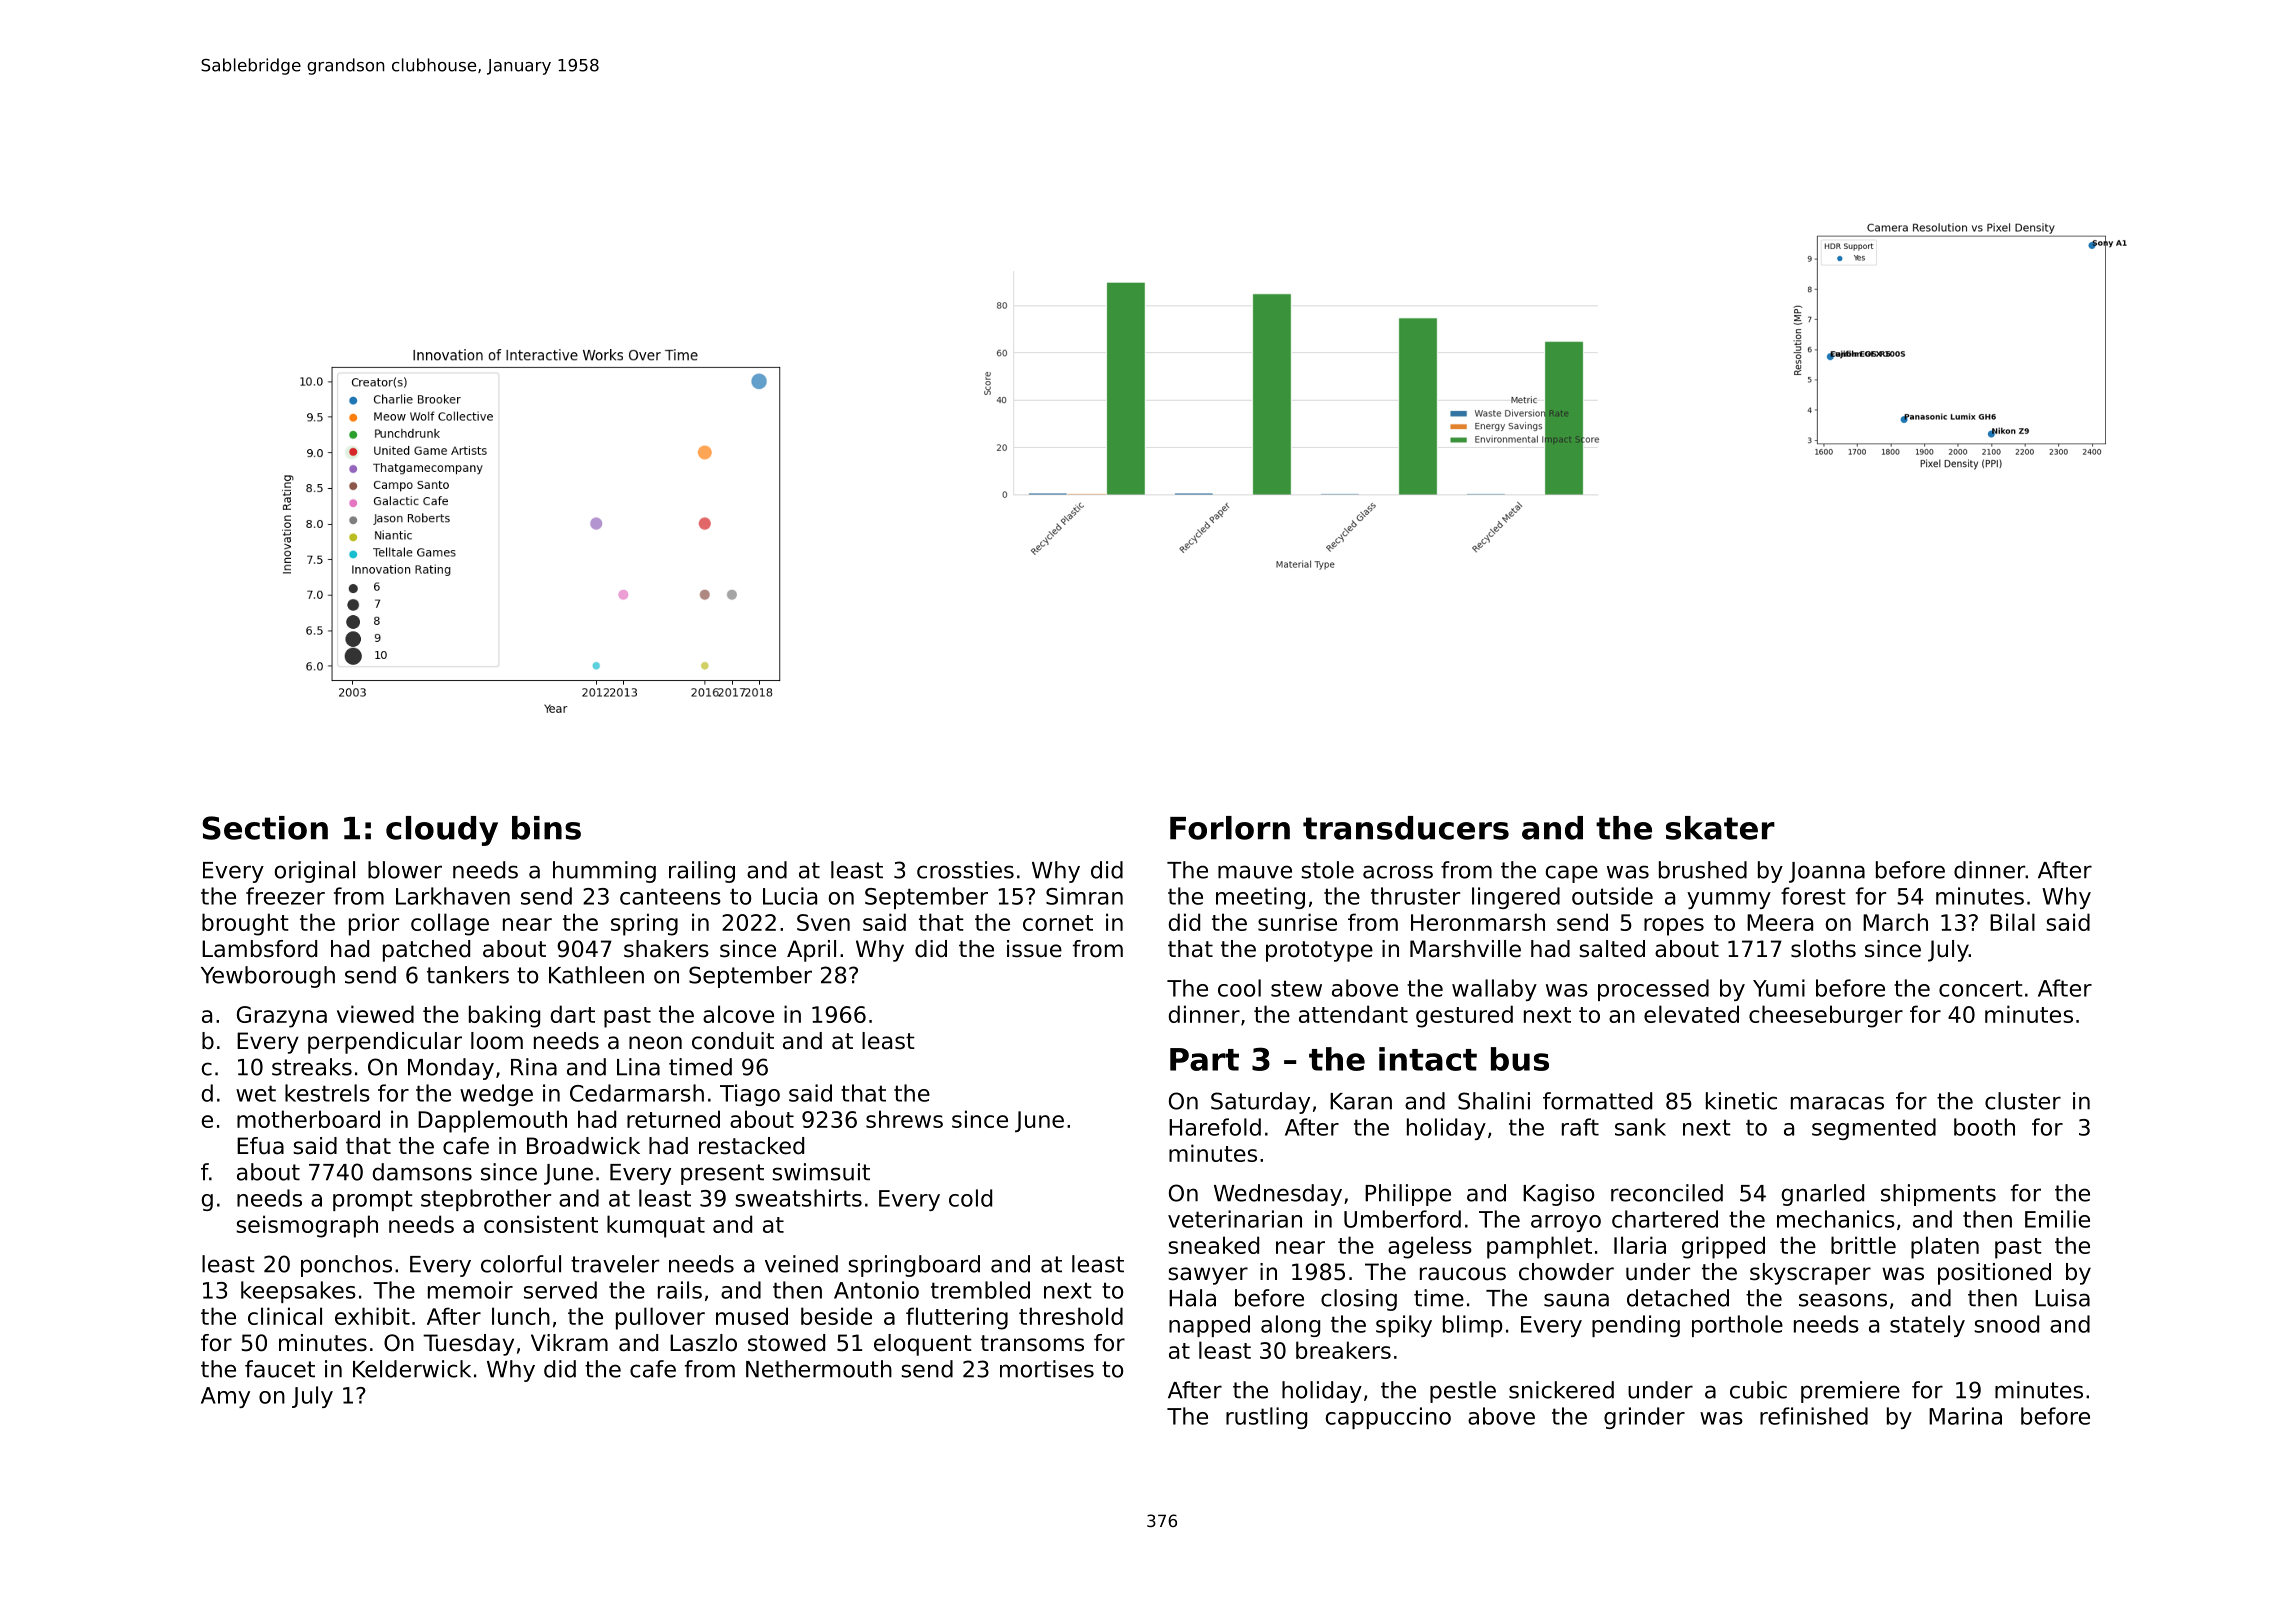  What do you see at coordinates (1612, 949) in the screenshot?
I see `salted` at bounding box center [1612, 949].
